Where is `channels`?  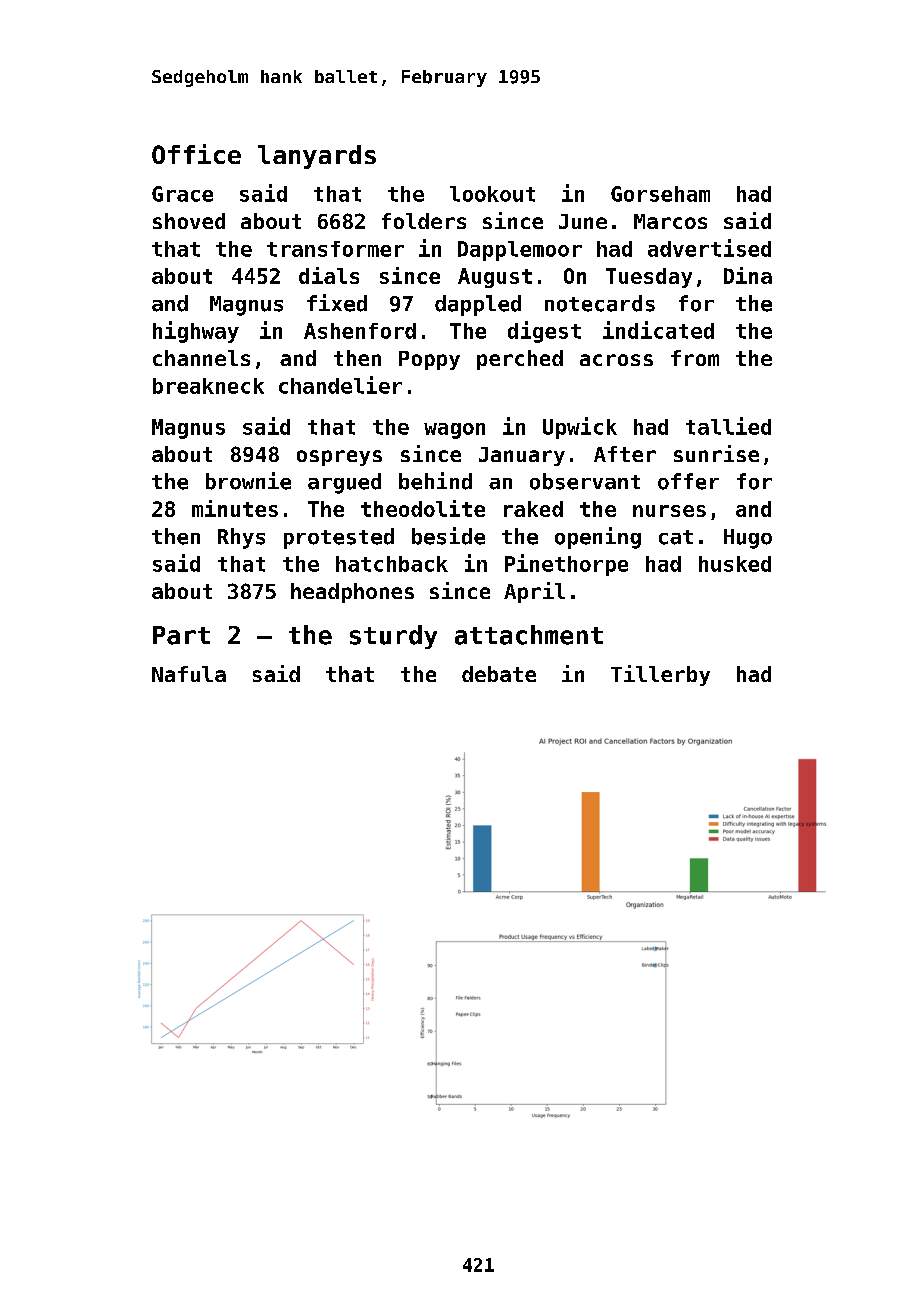 channels is located at coordinates (201, 358).
